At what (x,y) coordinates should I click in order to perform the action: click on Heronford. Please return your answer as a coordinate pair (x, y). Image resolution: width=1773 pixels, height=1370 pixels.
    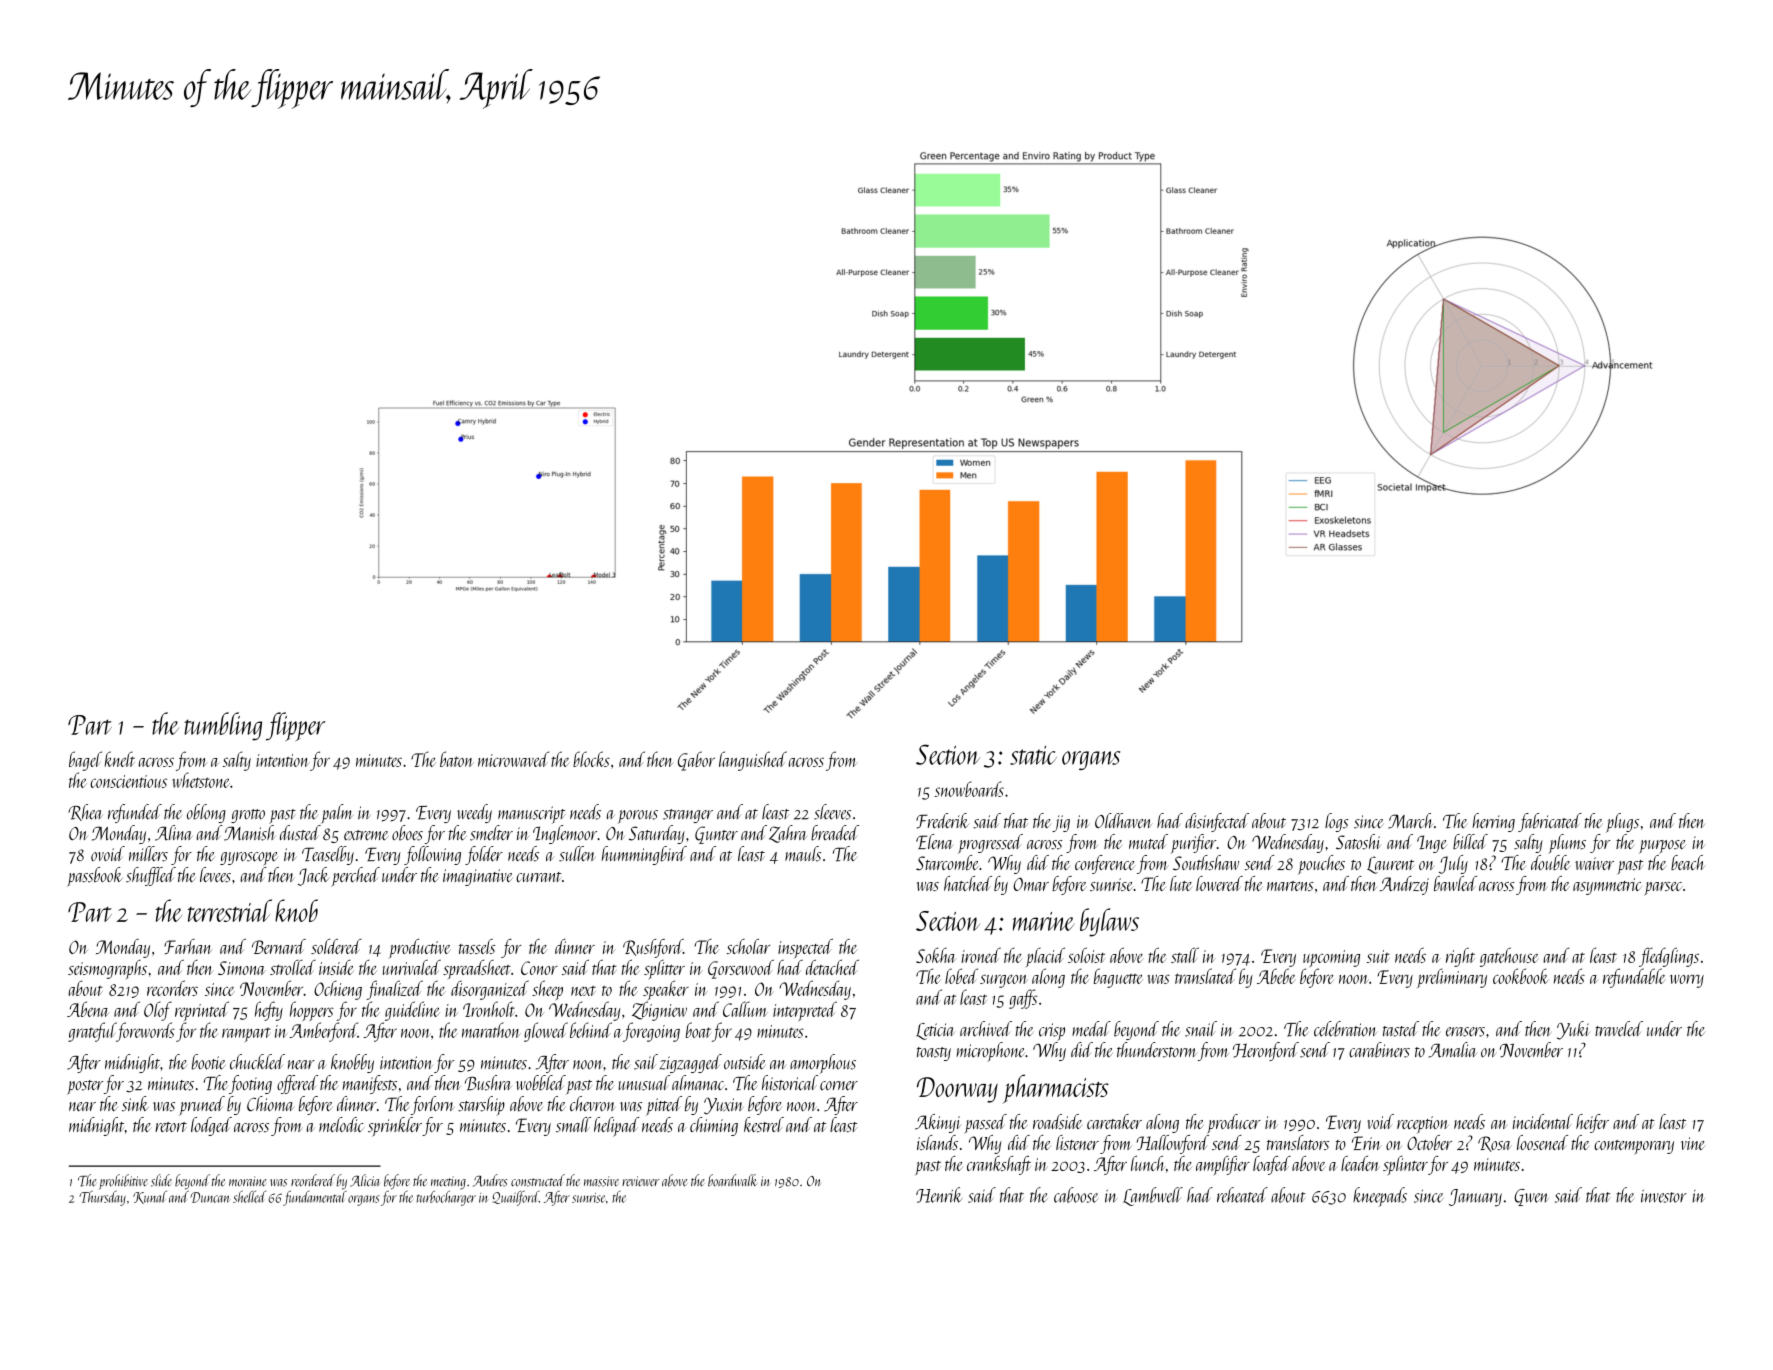
    Looking at the image, I should click on (1266, 1051).
